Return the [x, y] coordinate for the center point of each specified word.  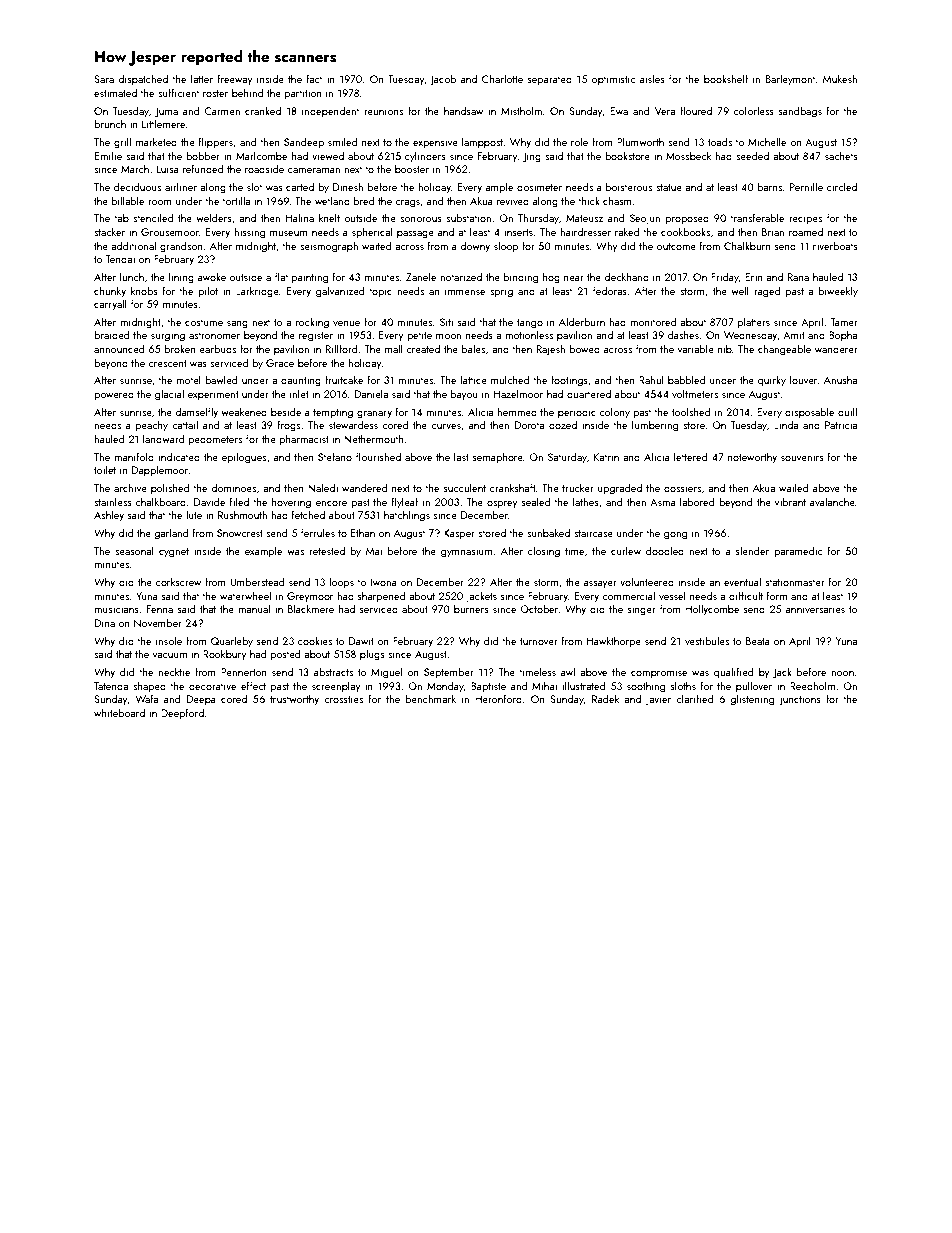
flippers [216, 142]
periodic [577, 413]
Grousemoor [170, 232]
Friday [725, 278]
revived [513, 201]
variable [696, 348]
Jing [532, 157]
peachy [152, 426]
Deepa [201, 700]
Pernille [806, 186]
